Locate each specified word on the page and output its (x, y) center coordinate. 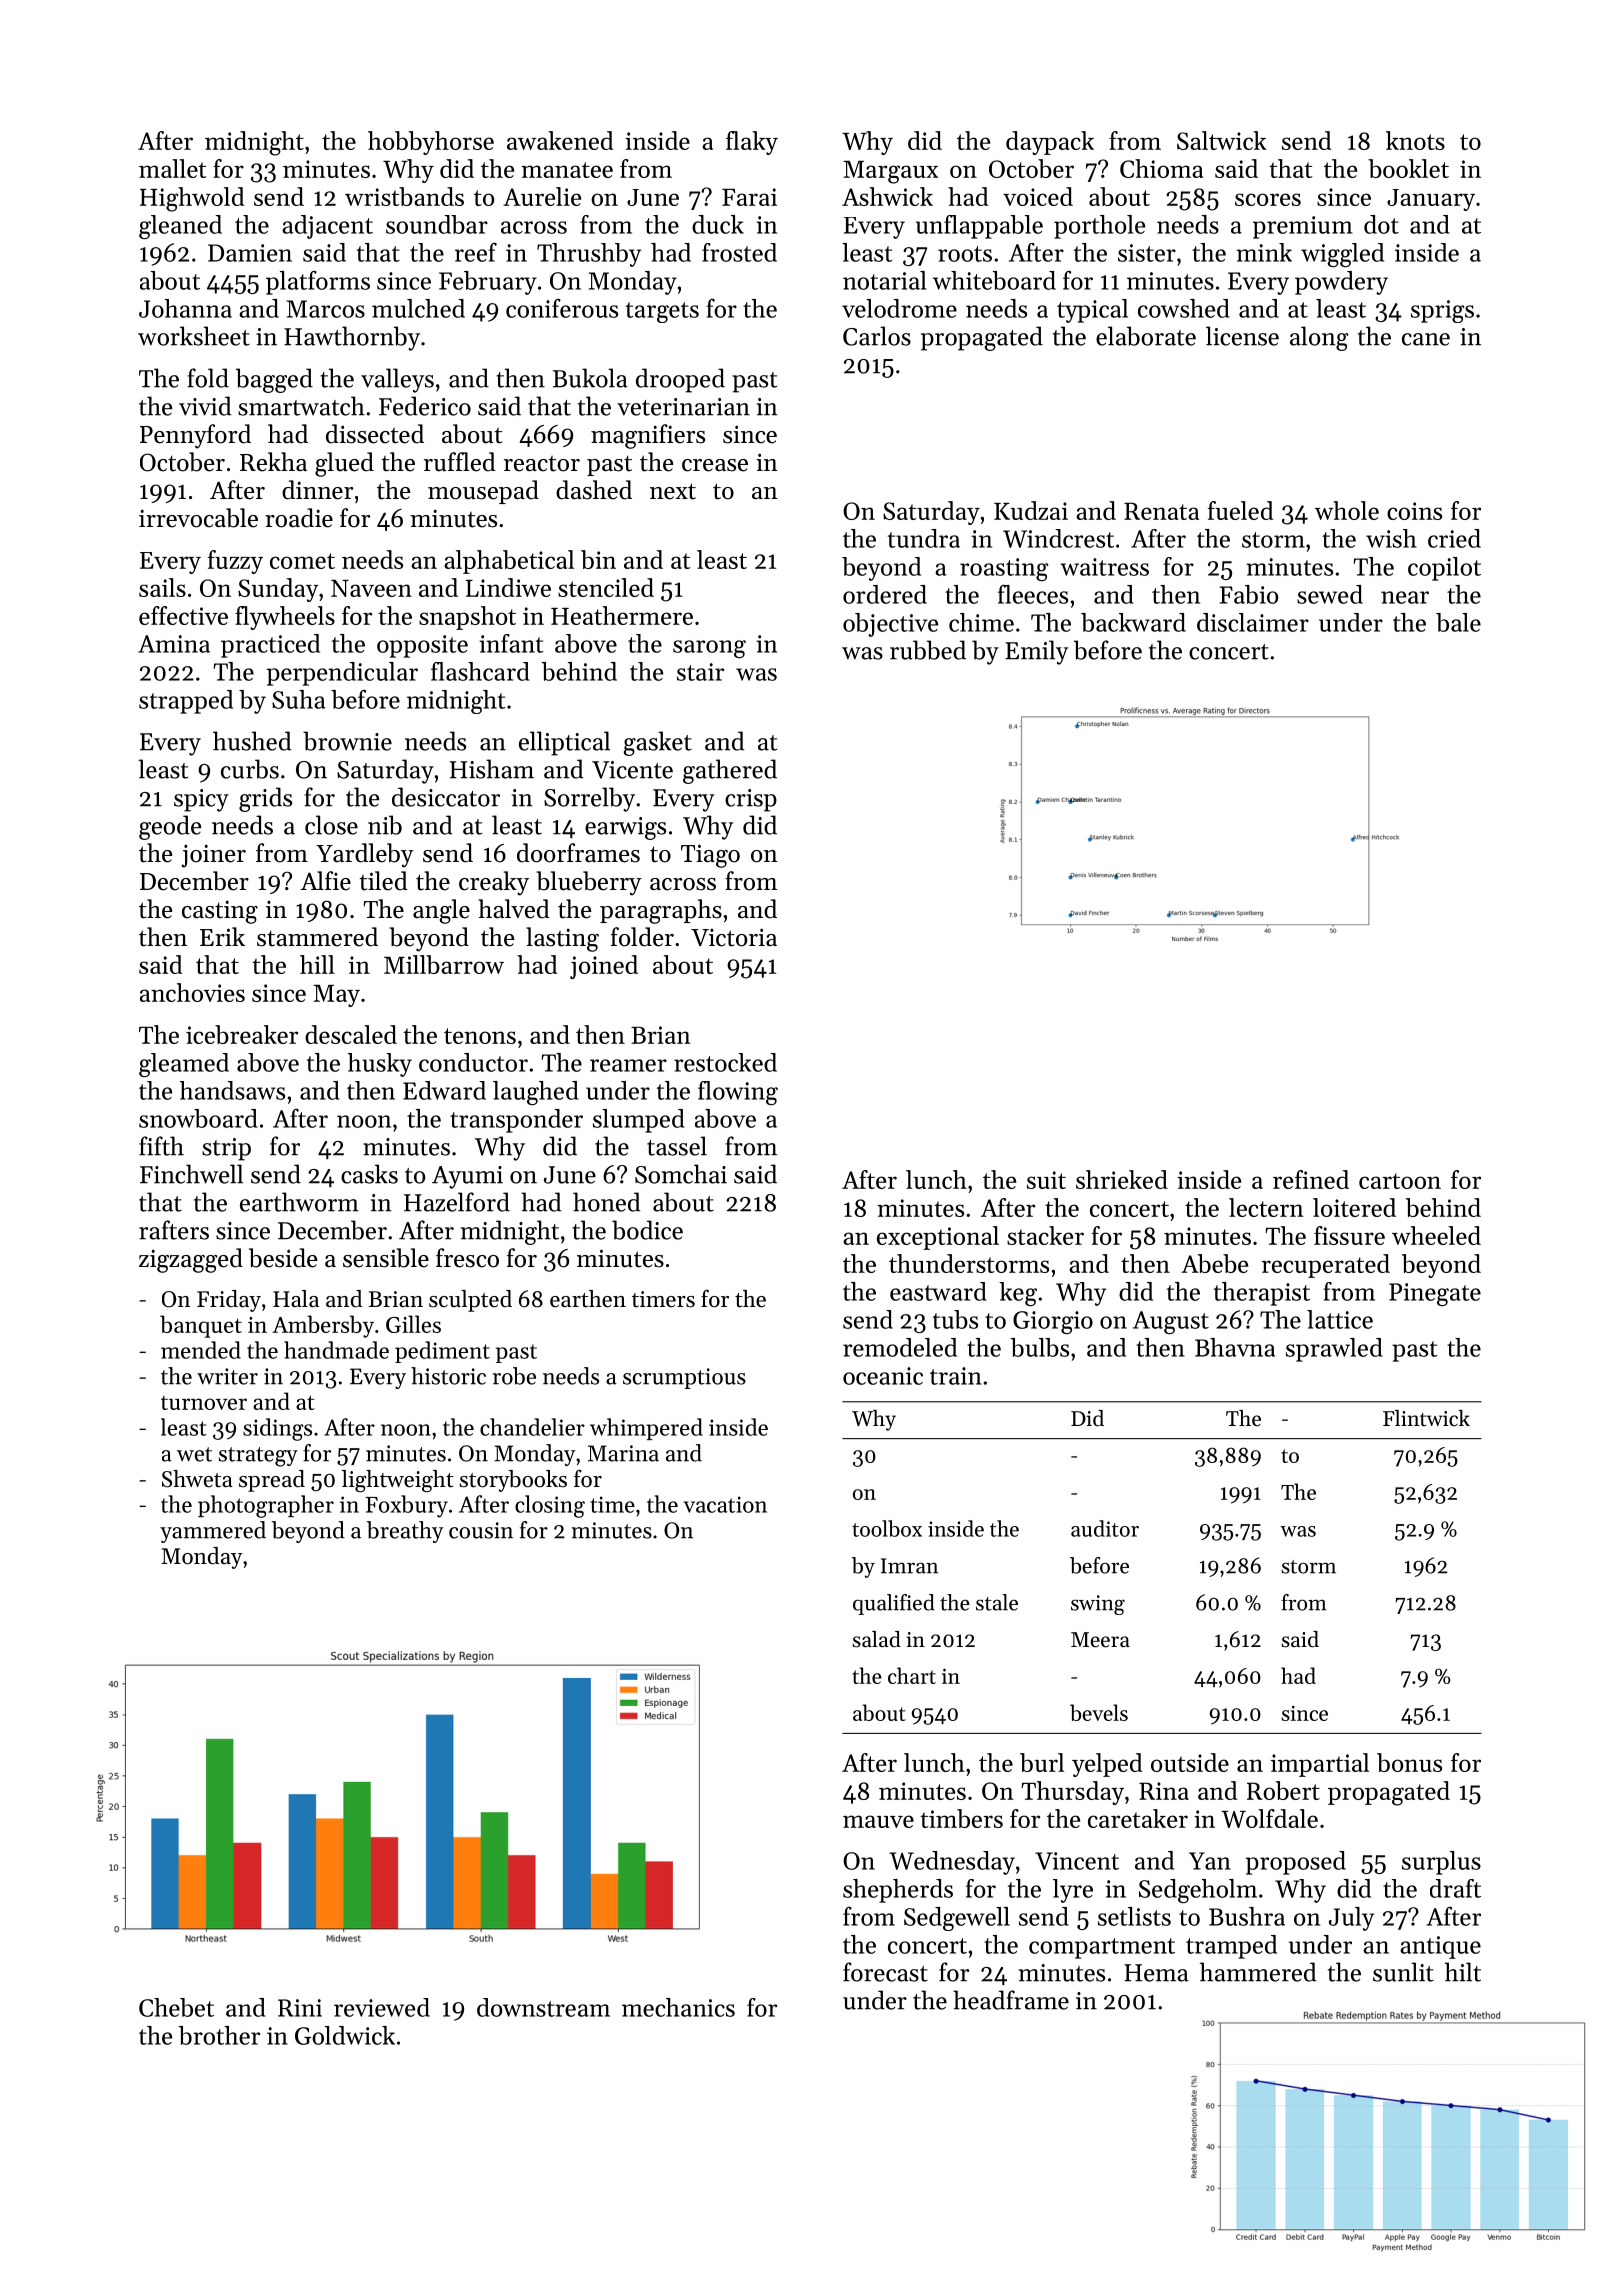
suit (1046, 1180)
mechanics (678, 2007)
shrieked (1122, 1179)
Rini (300, 2008)
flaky (752, 143)
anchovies (192, 992)
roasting (1004, 569)
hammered (1258, 1972)
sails (162, 587)
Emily (1036, 652)
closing (550, 1506)
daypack (1050, 143)
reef (476, 252)
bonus (1409, 1762)
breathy (405, 1532)
